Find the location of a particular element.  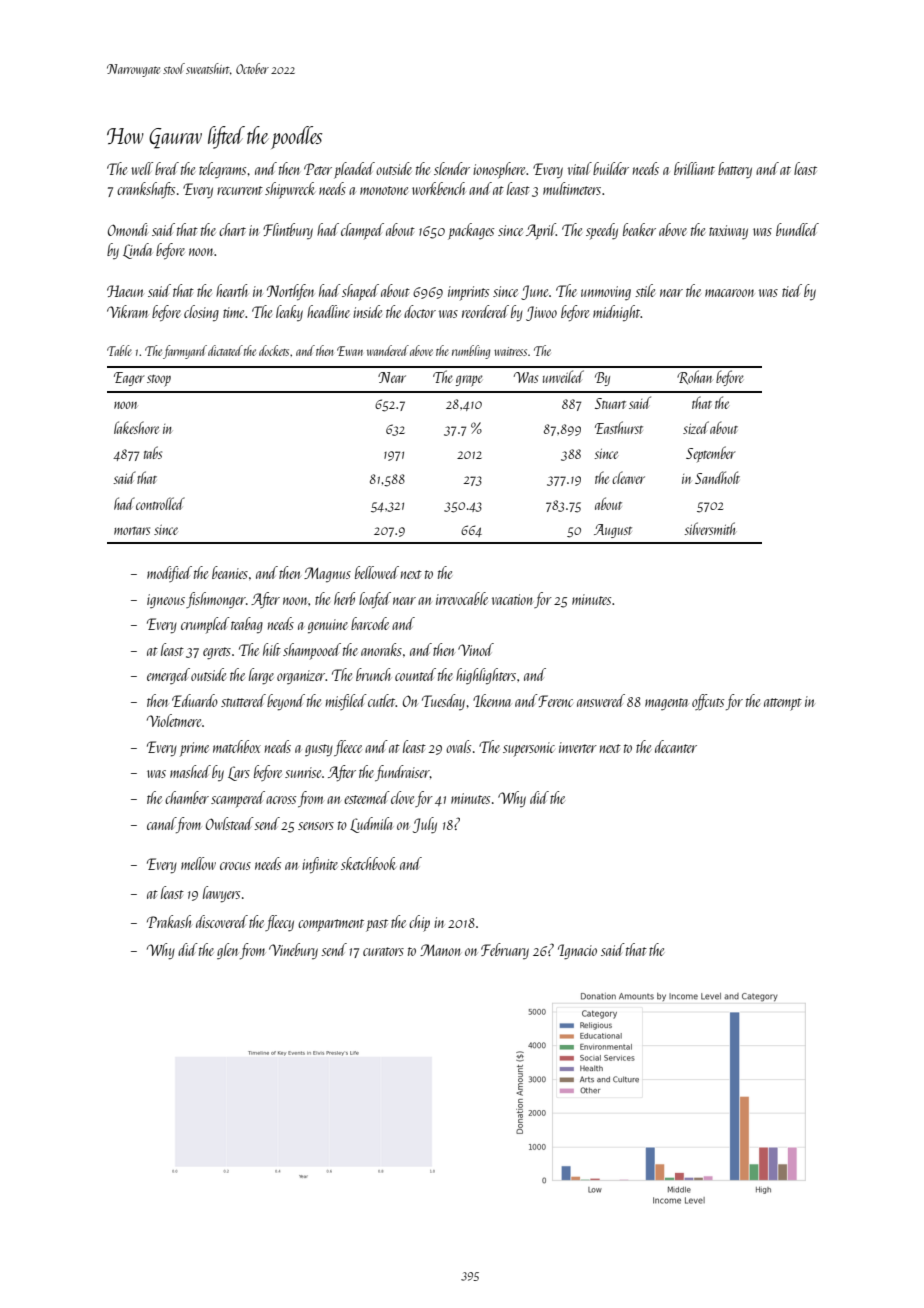

speedy is located at coordinates (602, 231).
